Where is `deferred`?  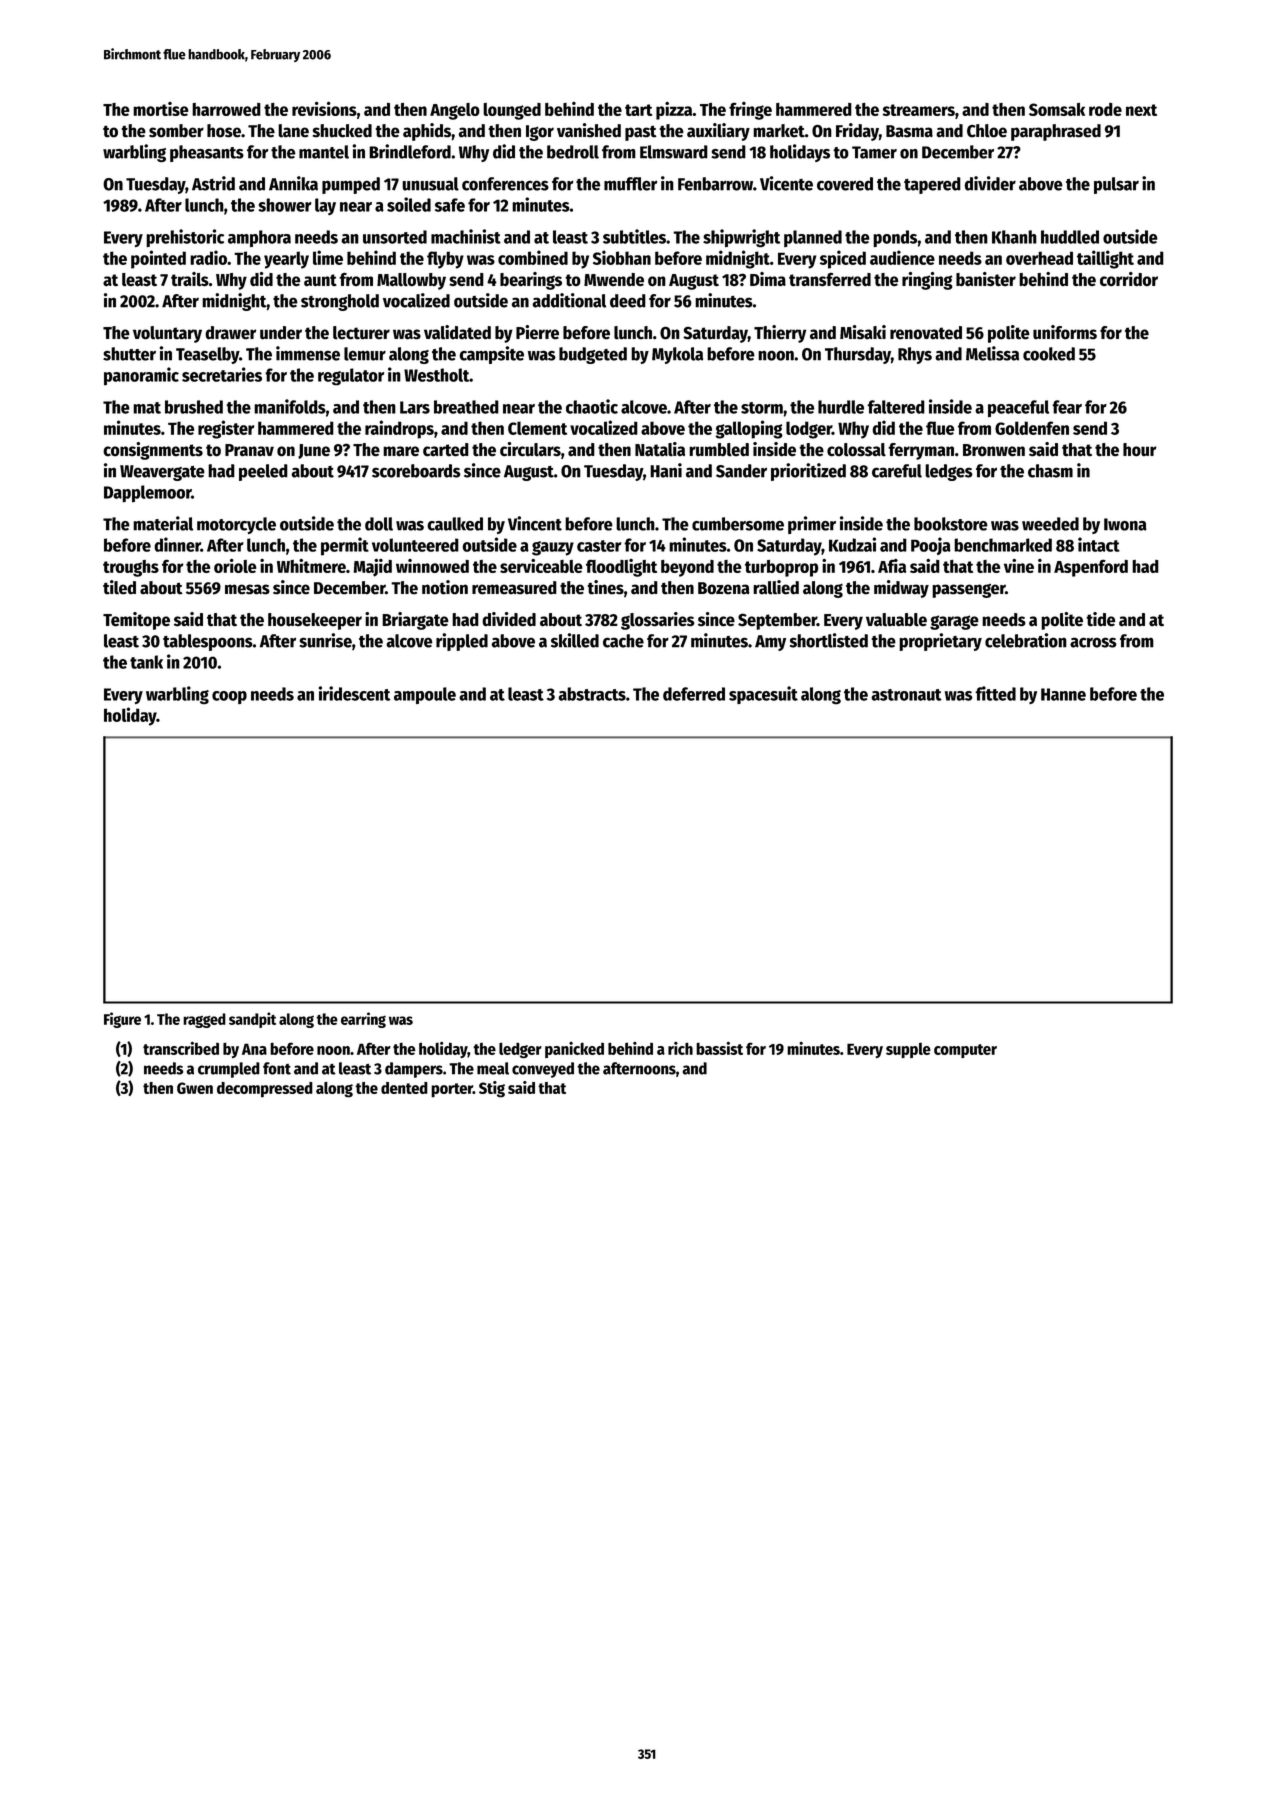 deferred is located at coordinates (694, 694).
